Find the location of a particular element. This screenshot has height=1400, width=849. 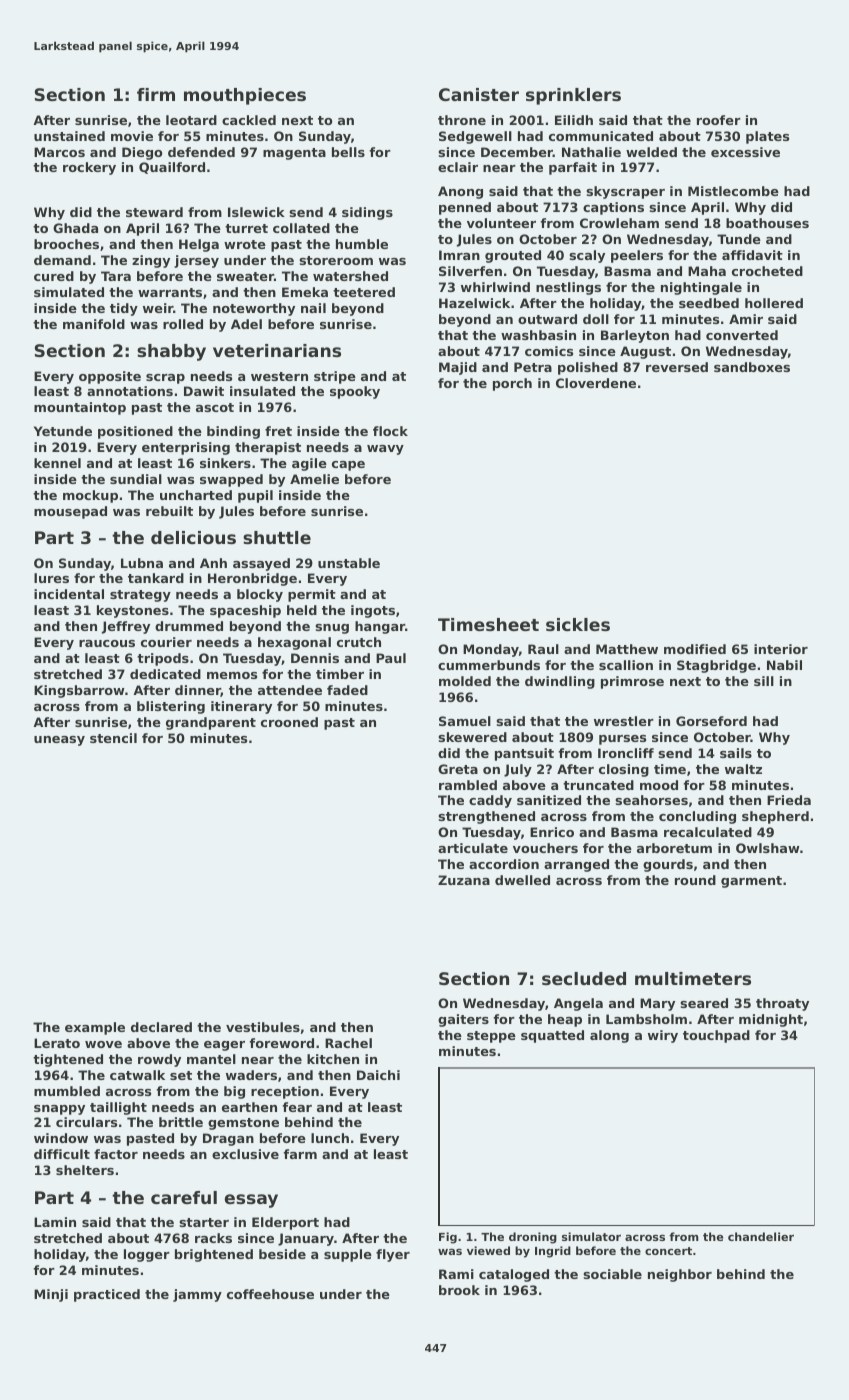

sweater is located at coordinates (245, 276).
